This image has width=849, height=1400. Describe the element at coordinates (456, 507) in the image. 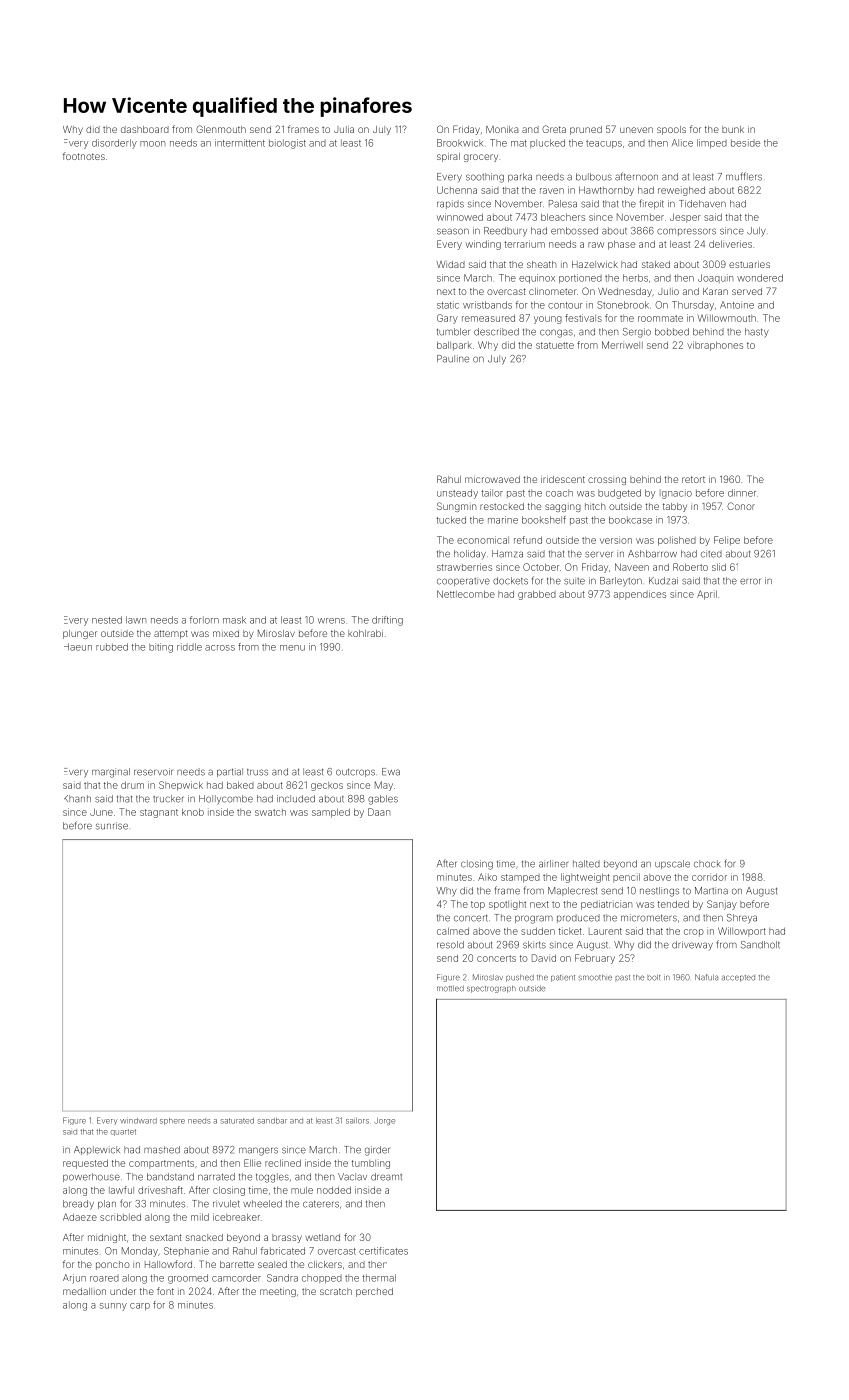

I see `Sungmin` at that location.
